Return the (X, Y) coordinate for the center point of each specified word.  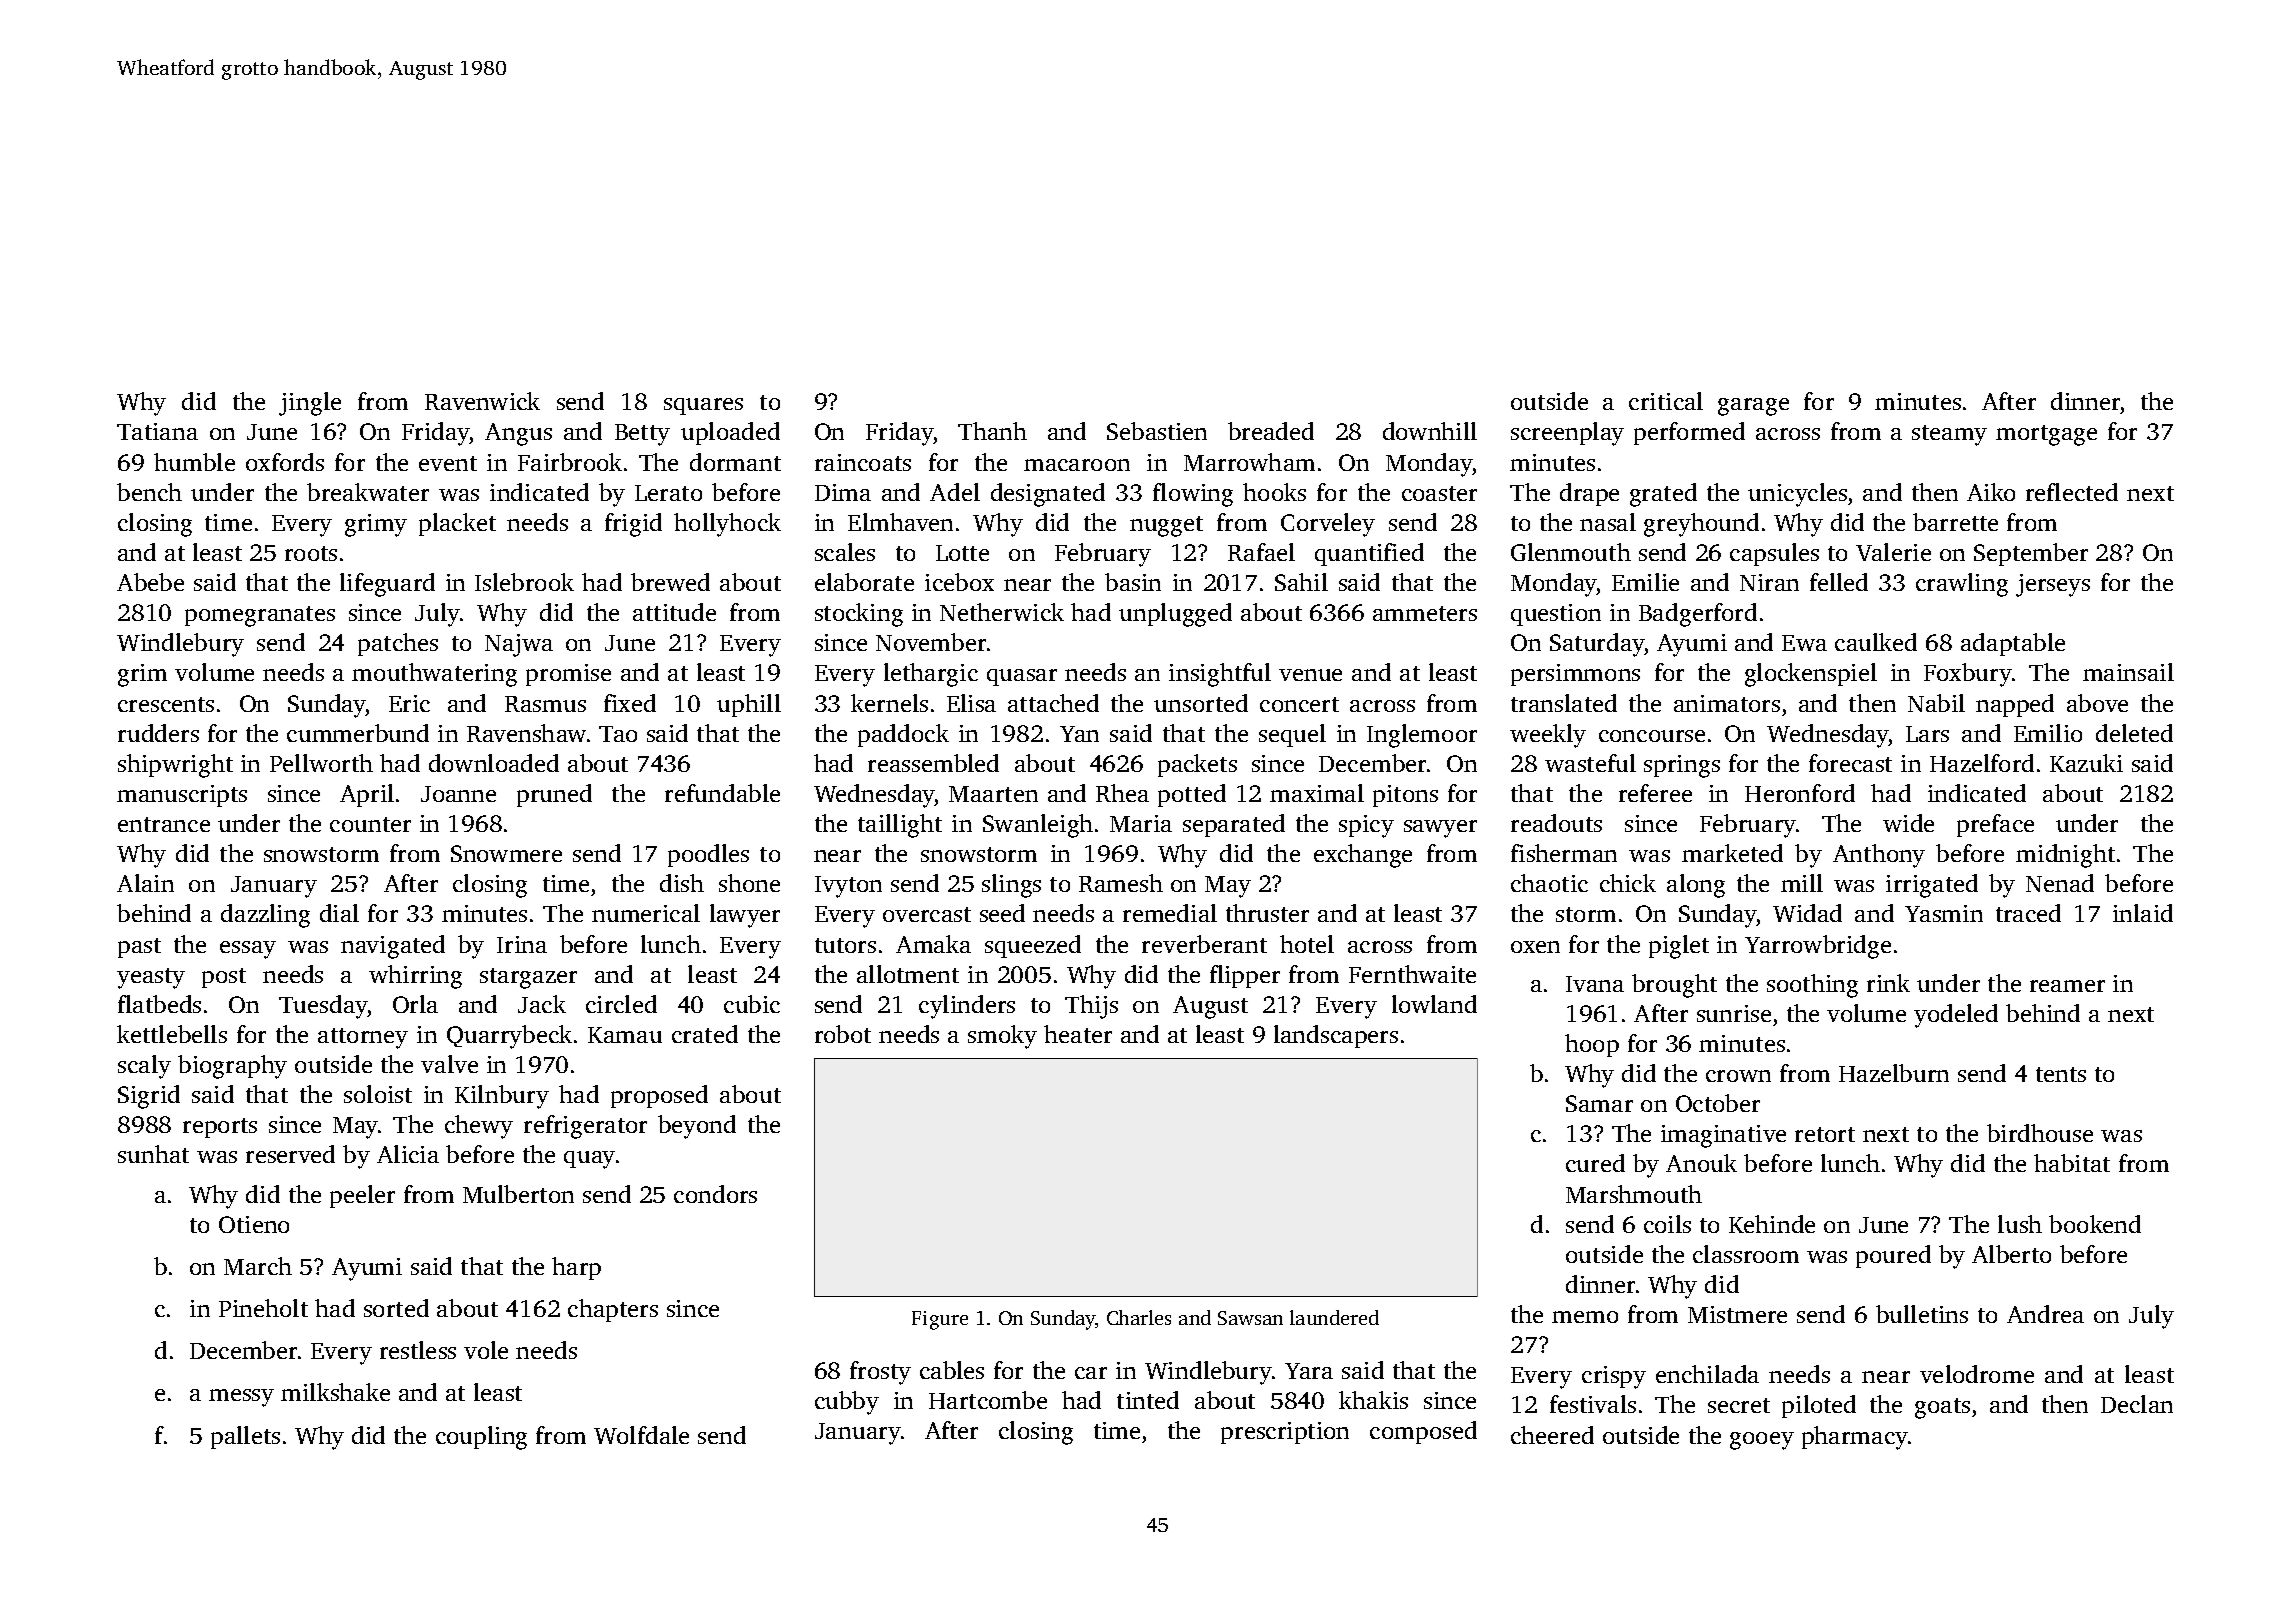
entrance (164, 824)
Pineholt (263, 1308)
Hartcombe (988, 1400)
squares (703, 406)
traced (2028, 913)
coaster (1439, 493)
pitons (1405, 796)
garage (1753, 407)
